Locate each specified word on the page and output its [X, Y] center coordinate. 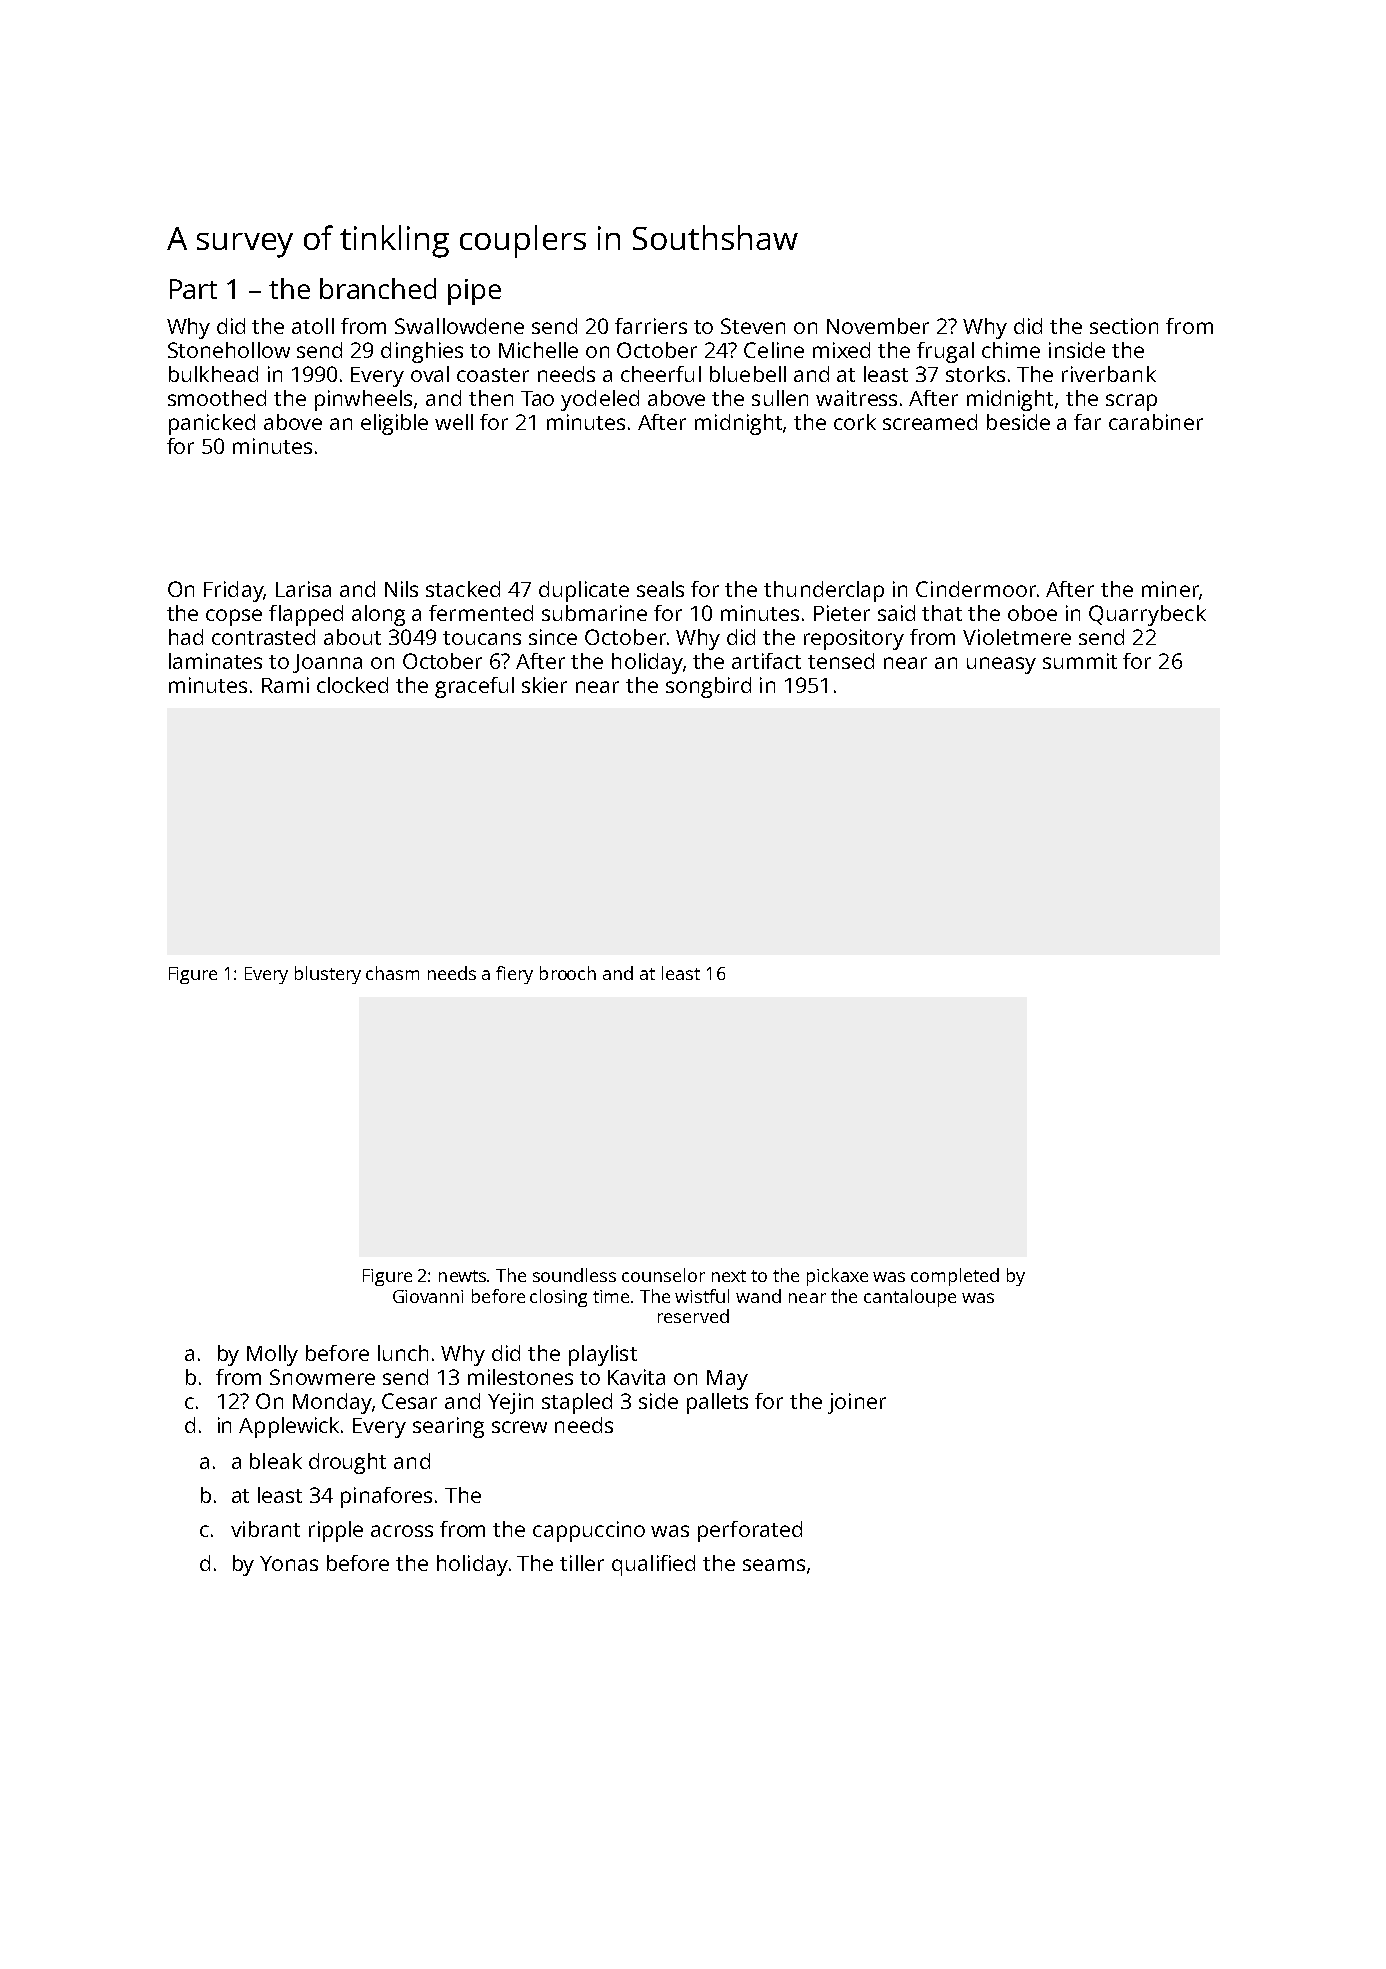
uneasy [1001, 665]
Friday [233, 591]
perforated [750, 1531]
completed [955, 1277]
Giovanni [428, 1296]
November [878, 326]
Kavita [636, 1377]
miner [1170, 589]
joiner [857, 1403]
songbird [708, 687]
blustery [328, 975]
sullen [780, 398]
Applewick [289, 1427]
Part [193, 289]
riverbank [1109, 374]
